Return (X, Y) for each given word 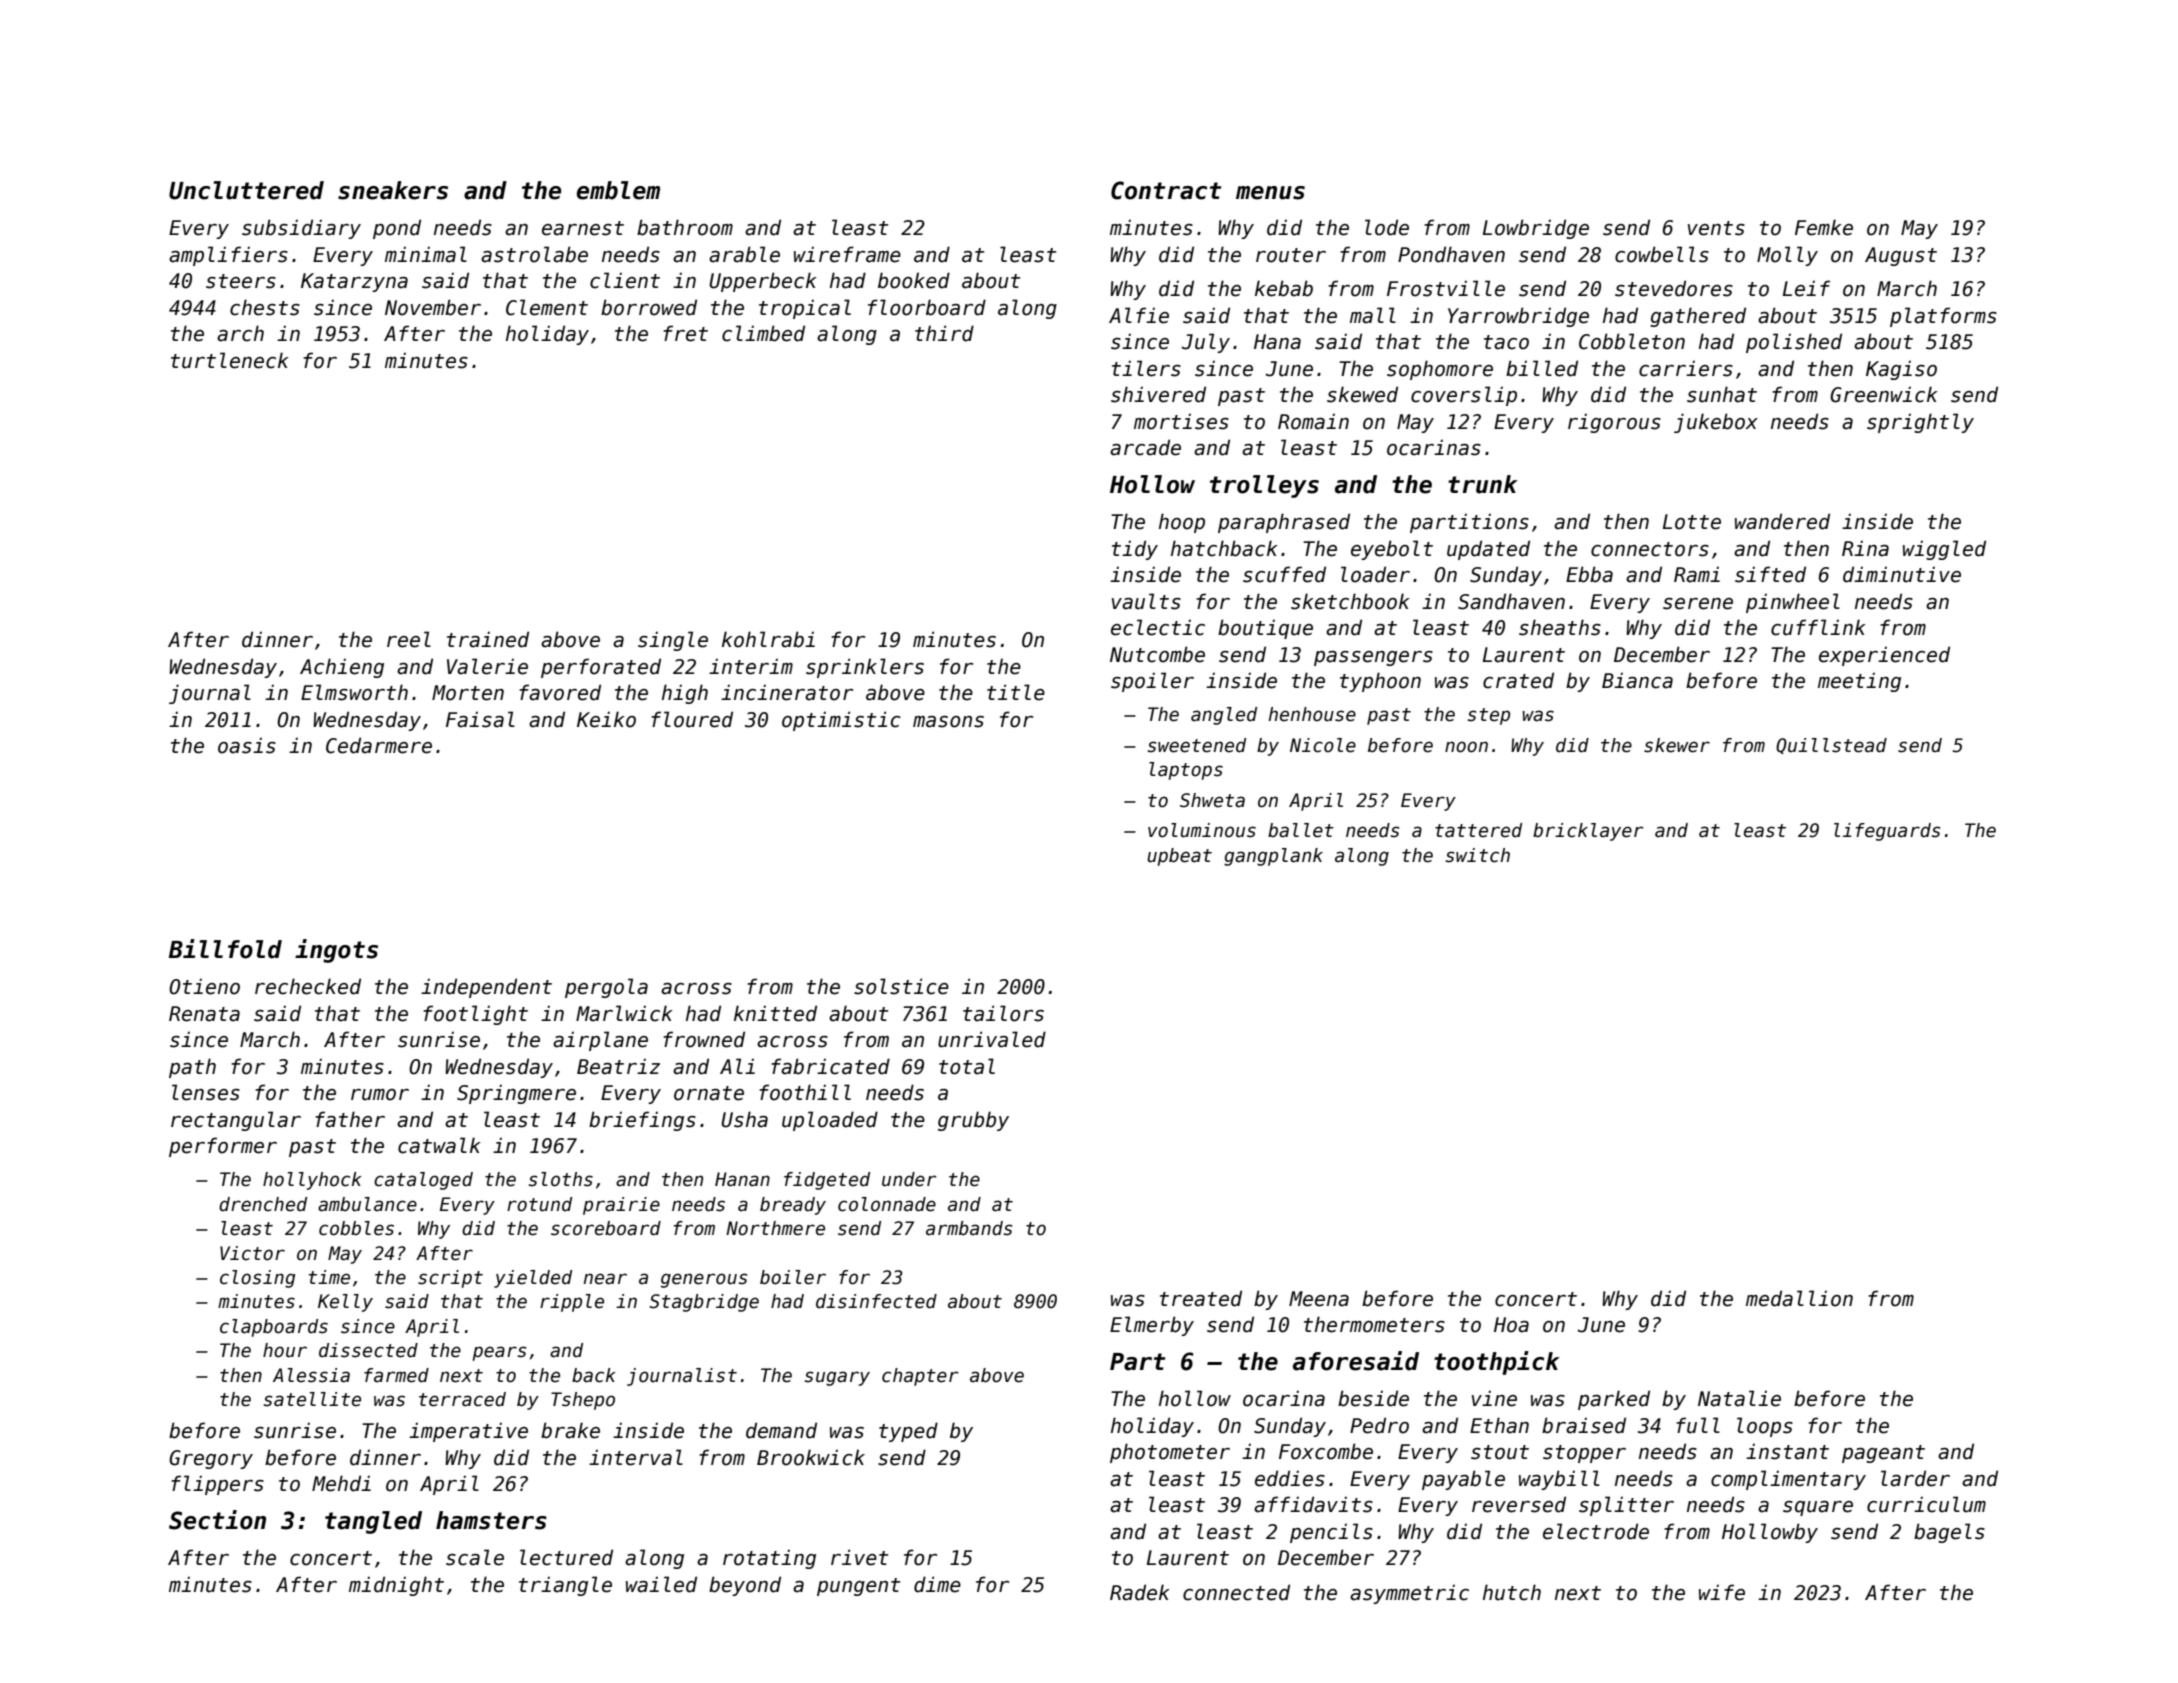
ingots (336, 951)
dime (937, 1584)
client (625, 280)
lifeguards (1887, 832)
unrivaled (992, 1039)
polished (1794, 343)
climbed (763, 333)
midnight (396, 1586)
